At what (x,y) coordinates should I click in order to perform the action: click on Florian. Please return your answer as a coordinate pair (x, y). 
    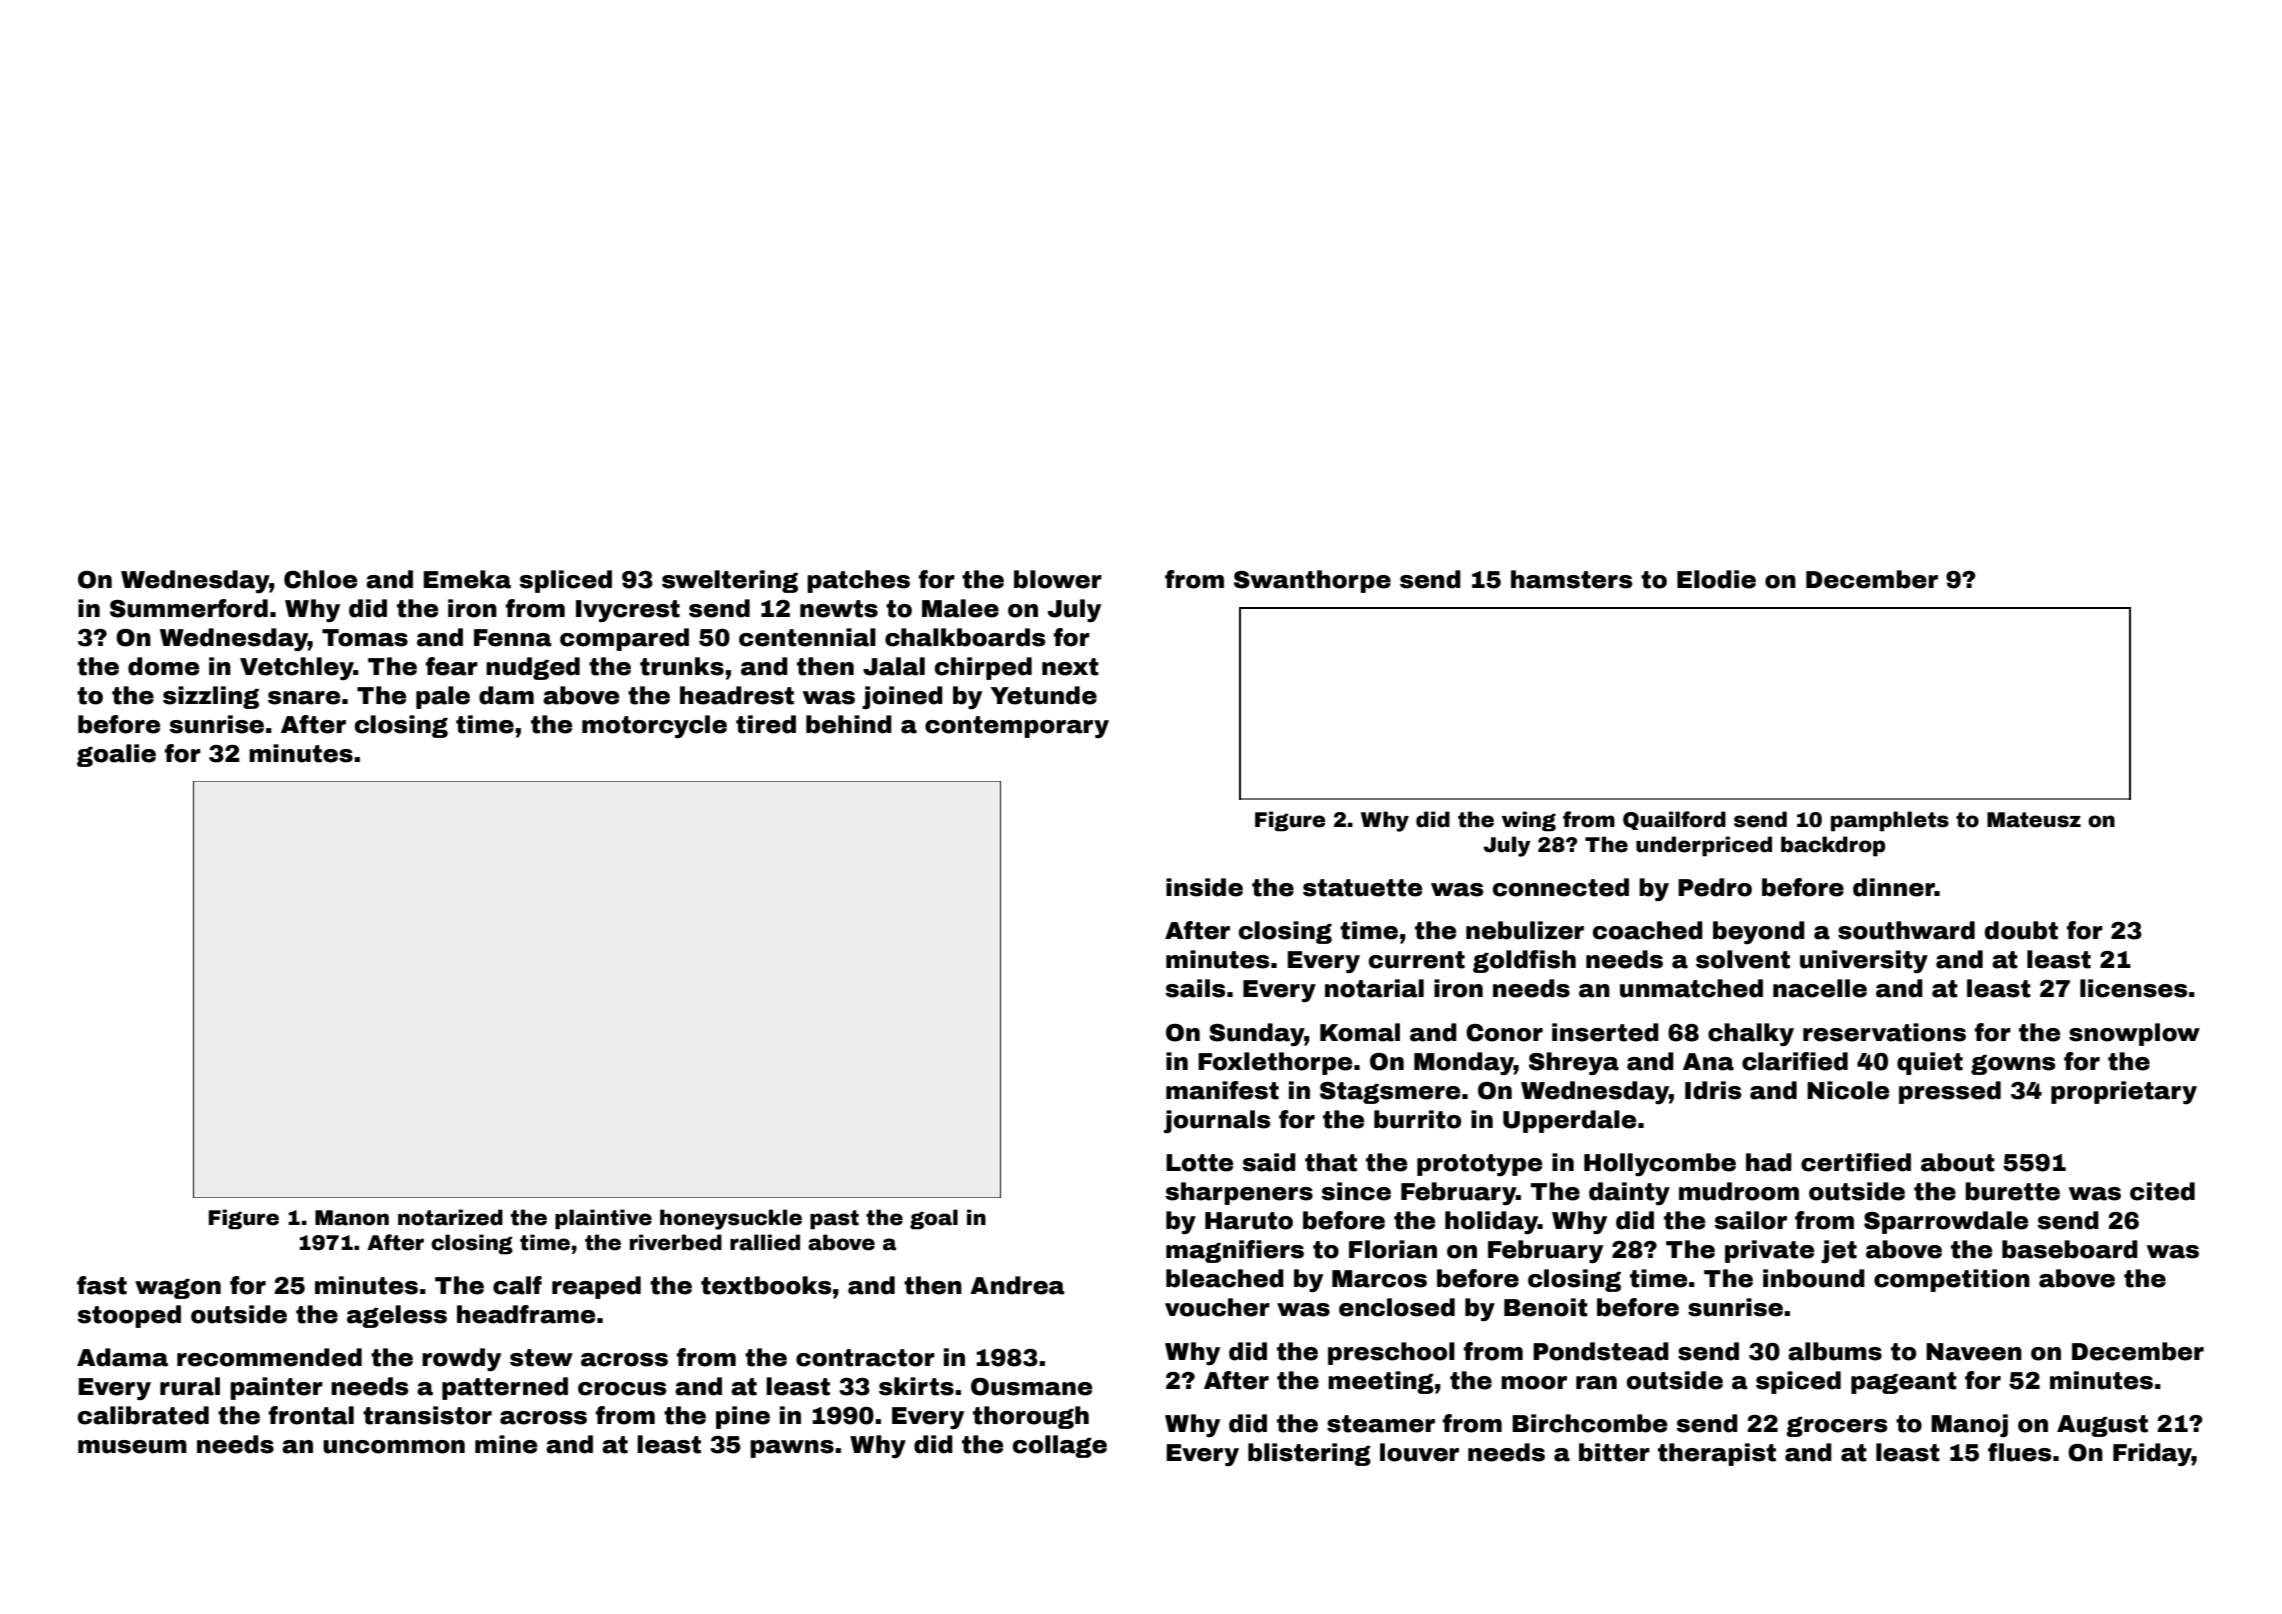
    Looking at the image, I should click on (1393, 1249).
